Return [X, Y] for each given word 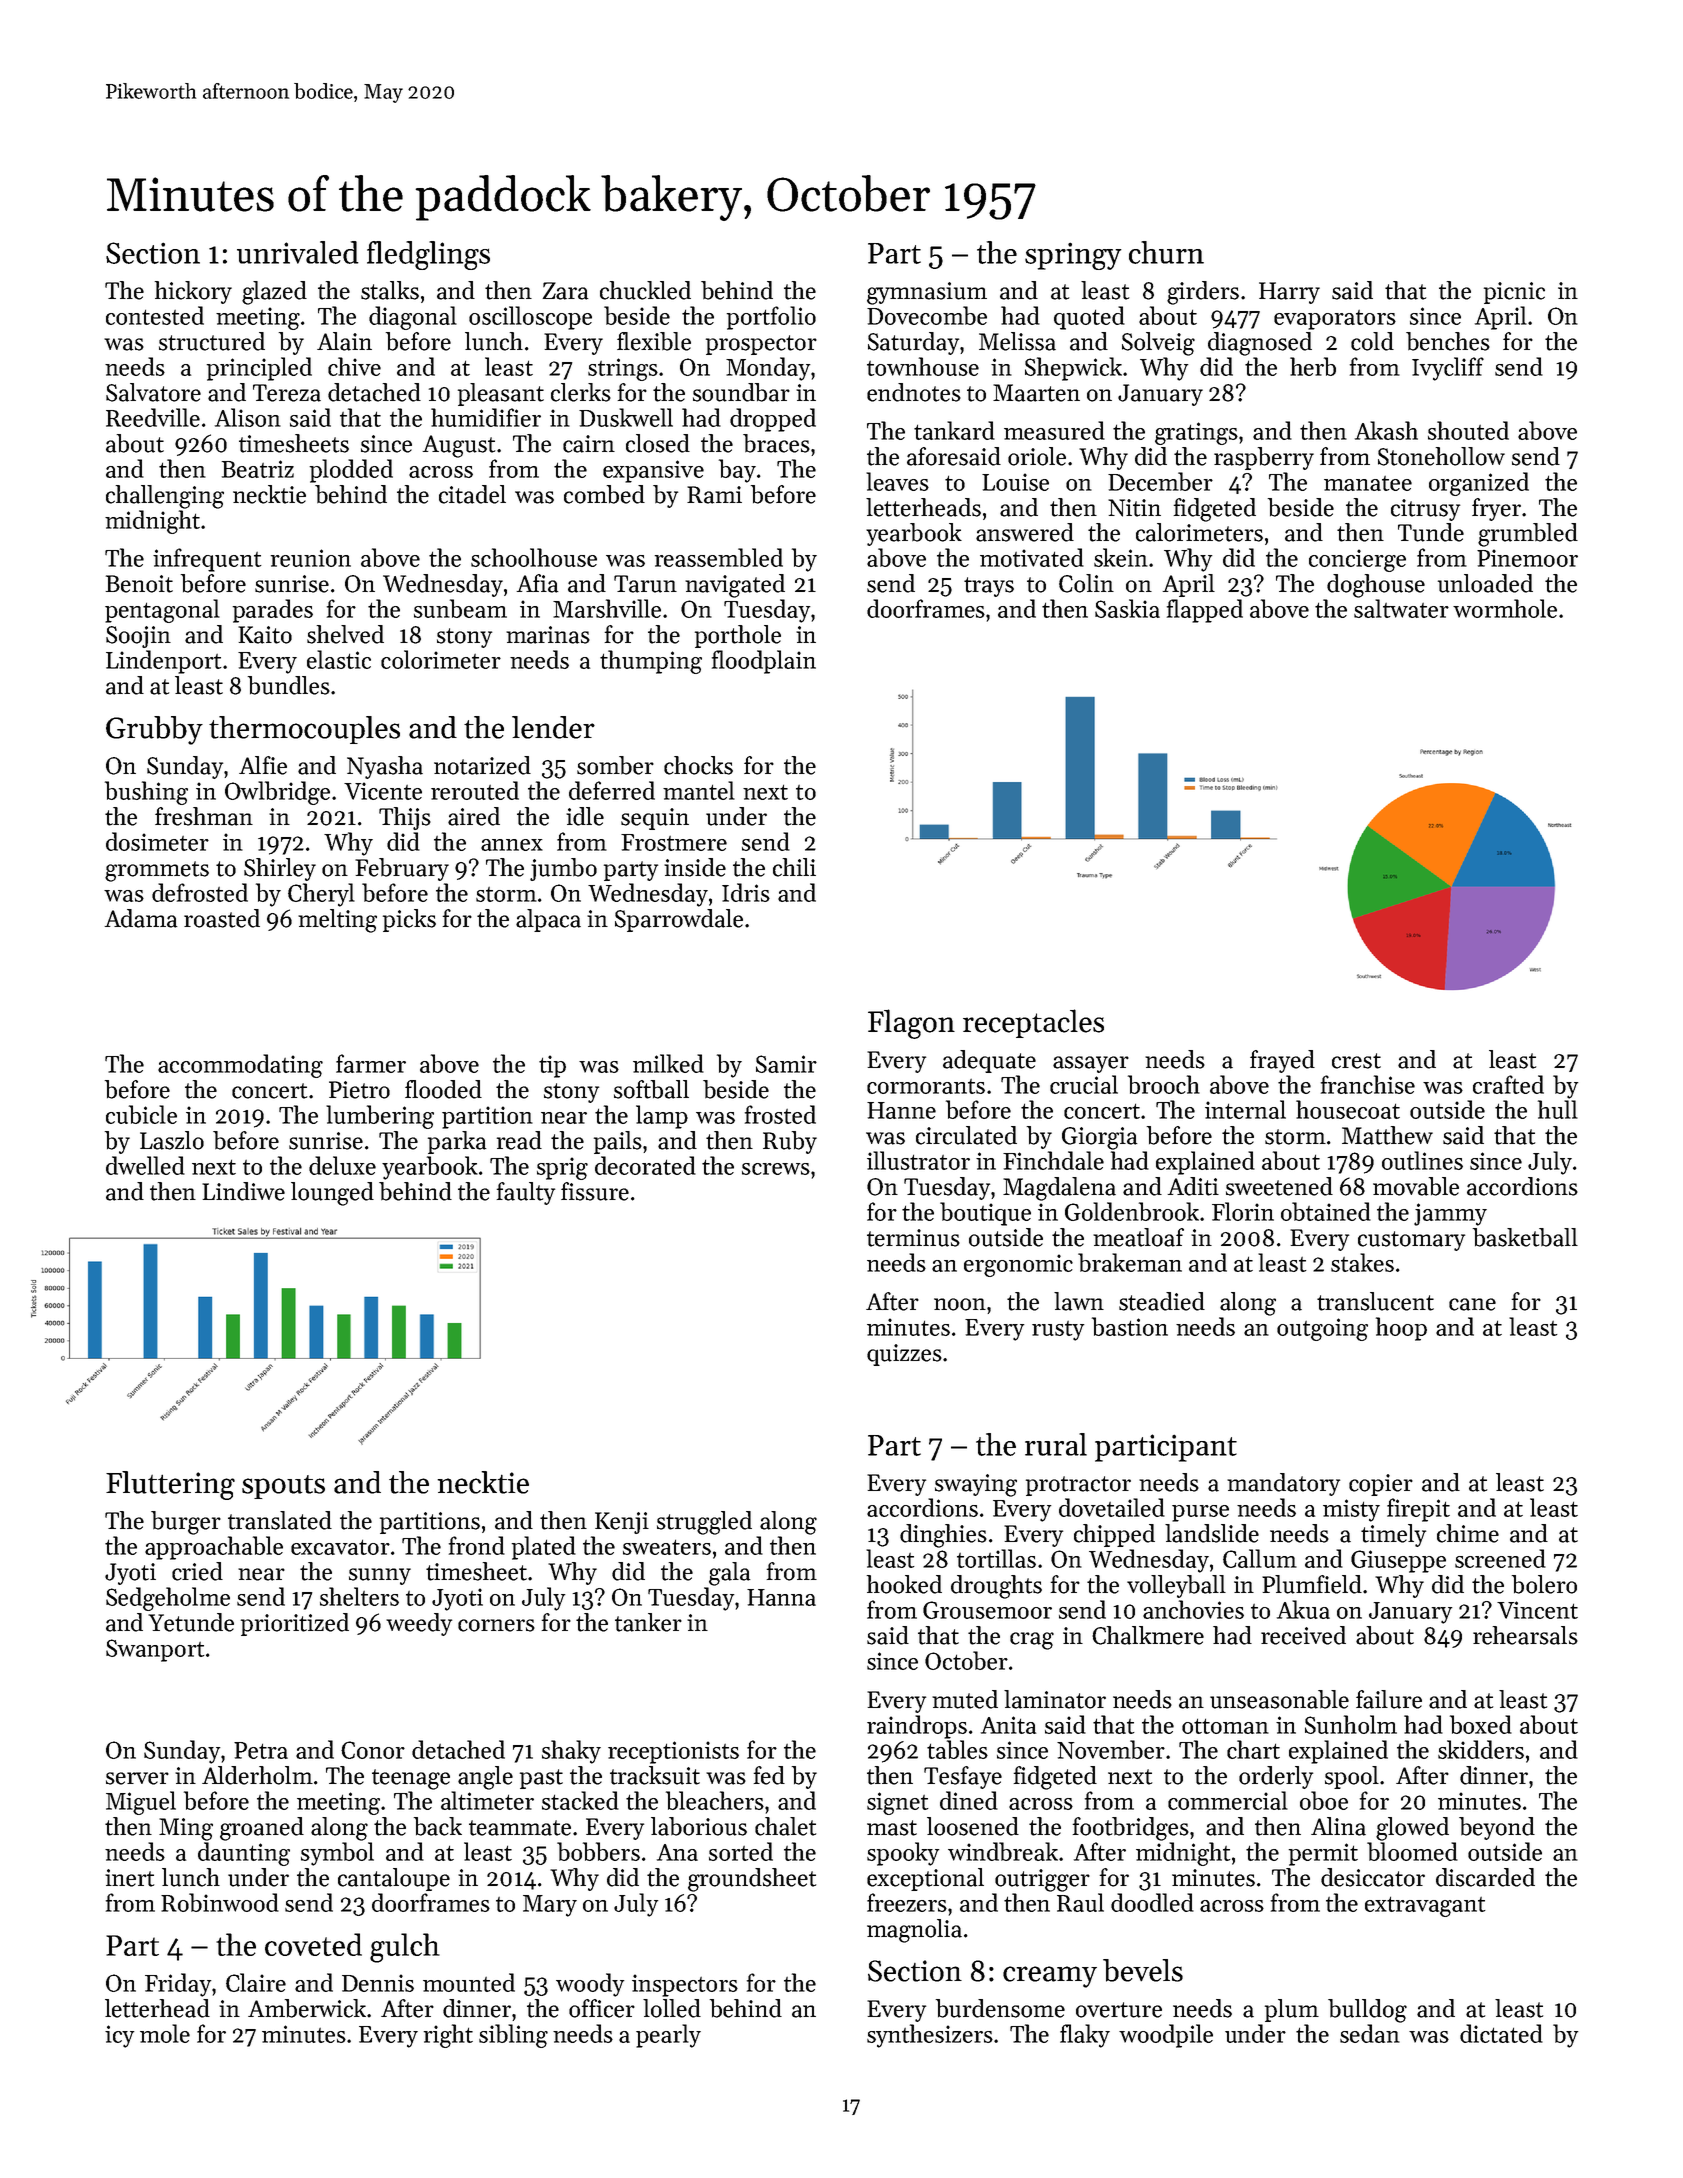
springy [1073, 256]
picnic [1514, 293]
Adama [140, 918]
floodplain [764, 662]
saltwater [1401, 608]
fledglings [428, 255]
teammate [520, 1828]
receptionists [673, 1752]
